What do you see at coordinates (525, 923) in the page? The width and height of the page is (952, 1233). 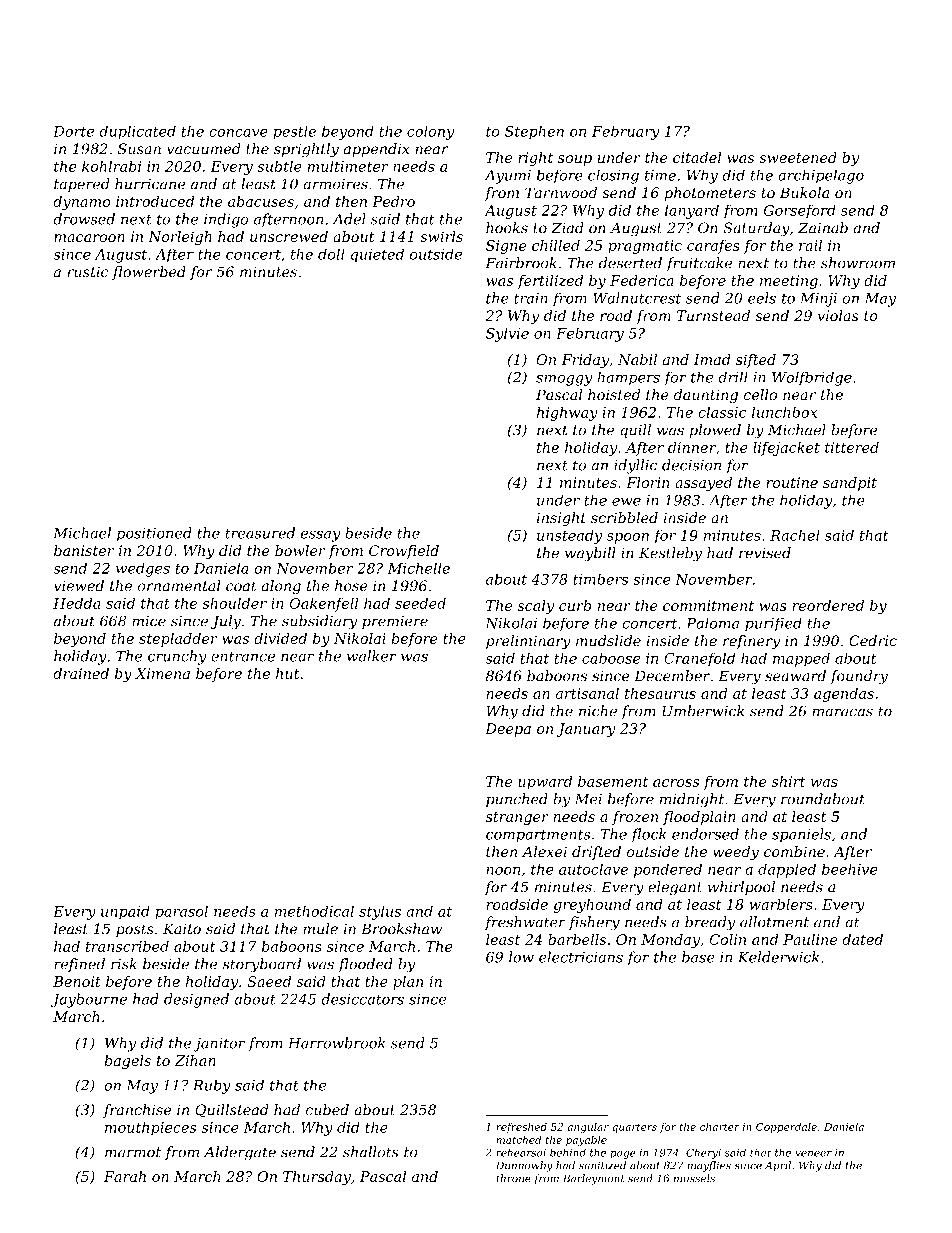 I see `freshwater` at bounding box center [525, 923].
